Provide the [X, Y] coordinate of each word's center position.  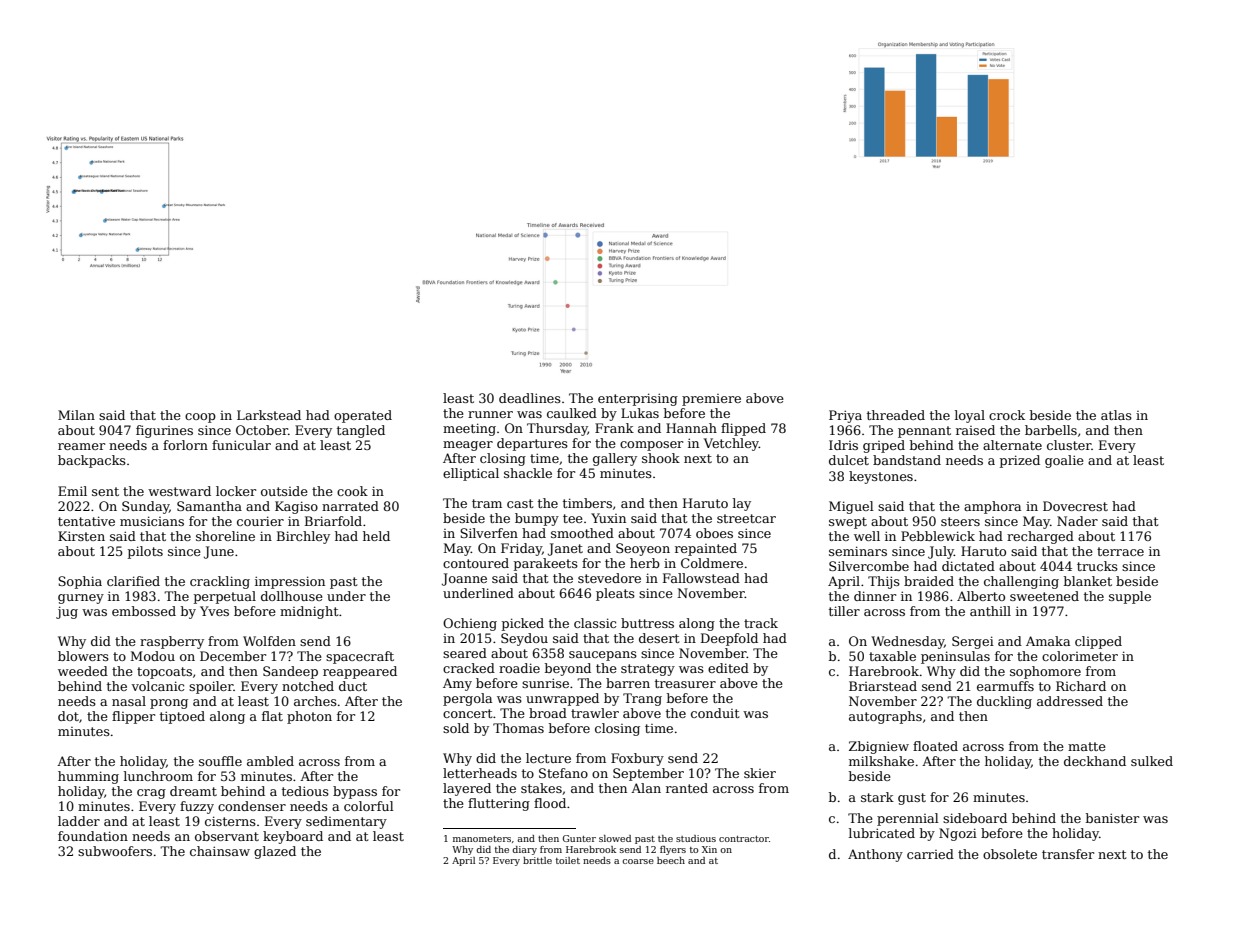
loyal [970, 416]
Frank [614, 428]
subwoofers [115, 851]
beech [671, 860]
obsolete [1010, 854]
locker [236, 491]
